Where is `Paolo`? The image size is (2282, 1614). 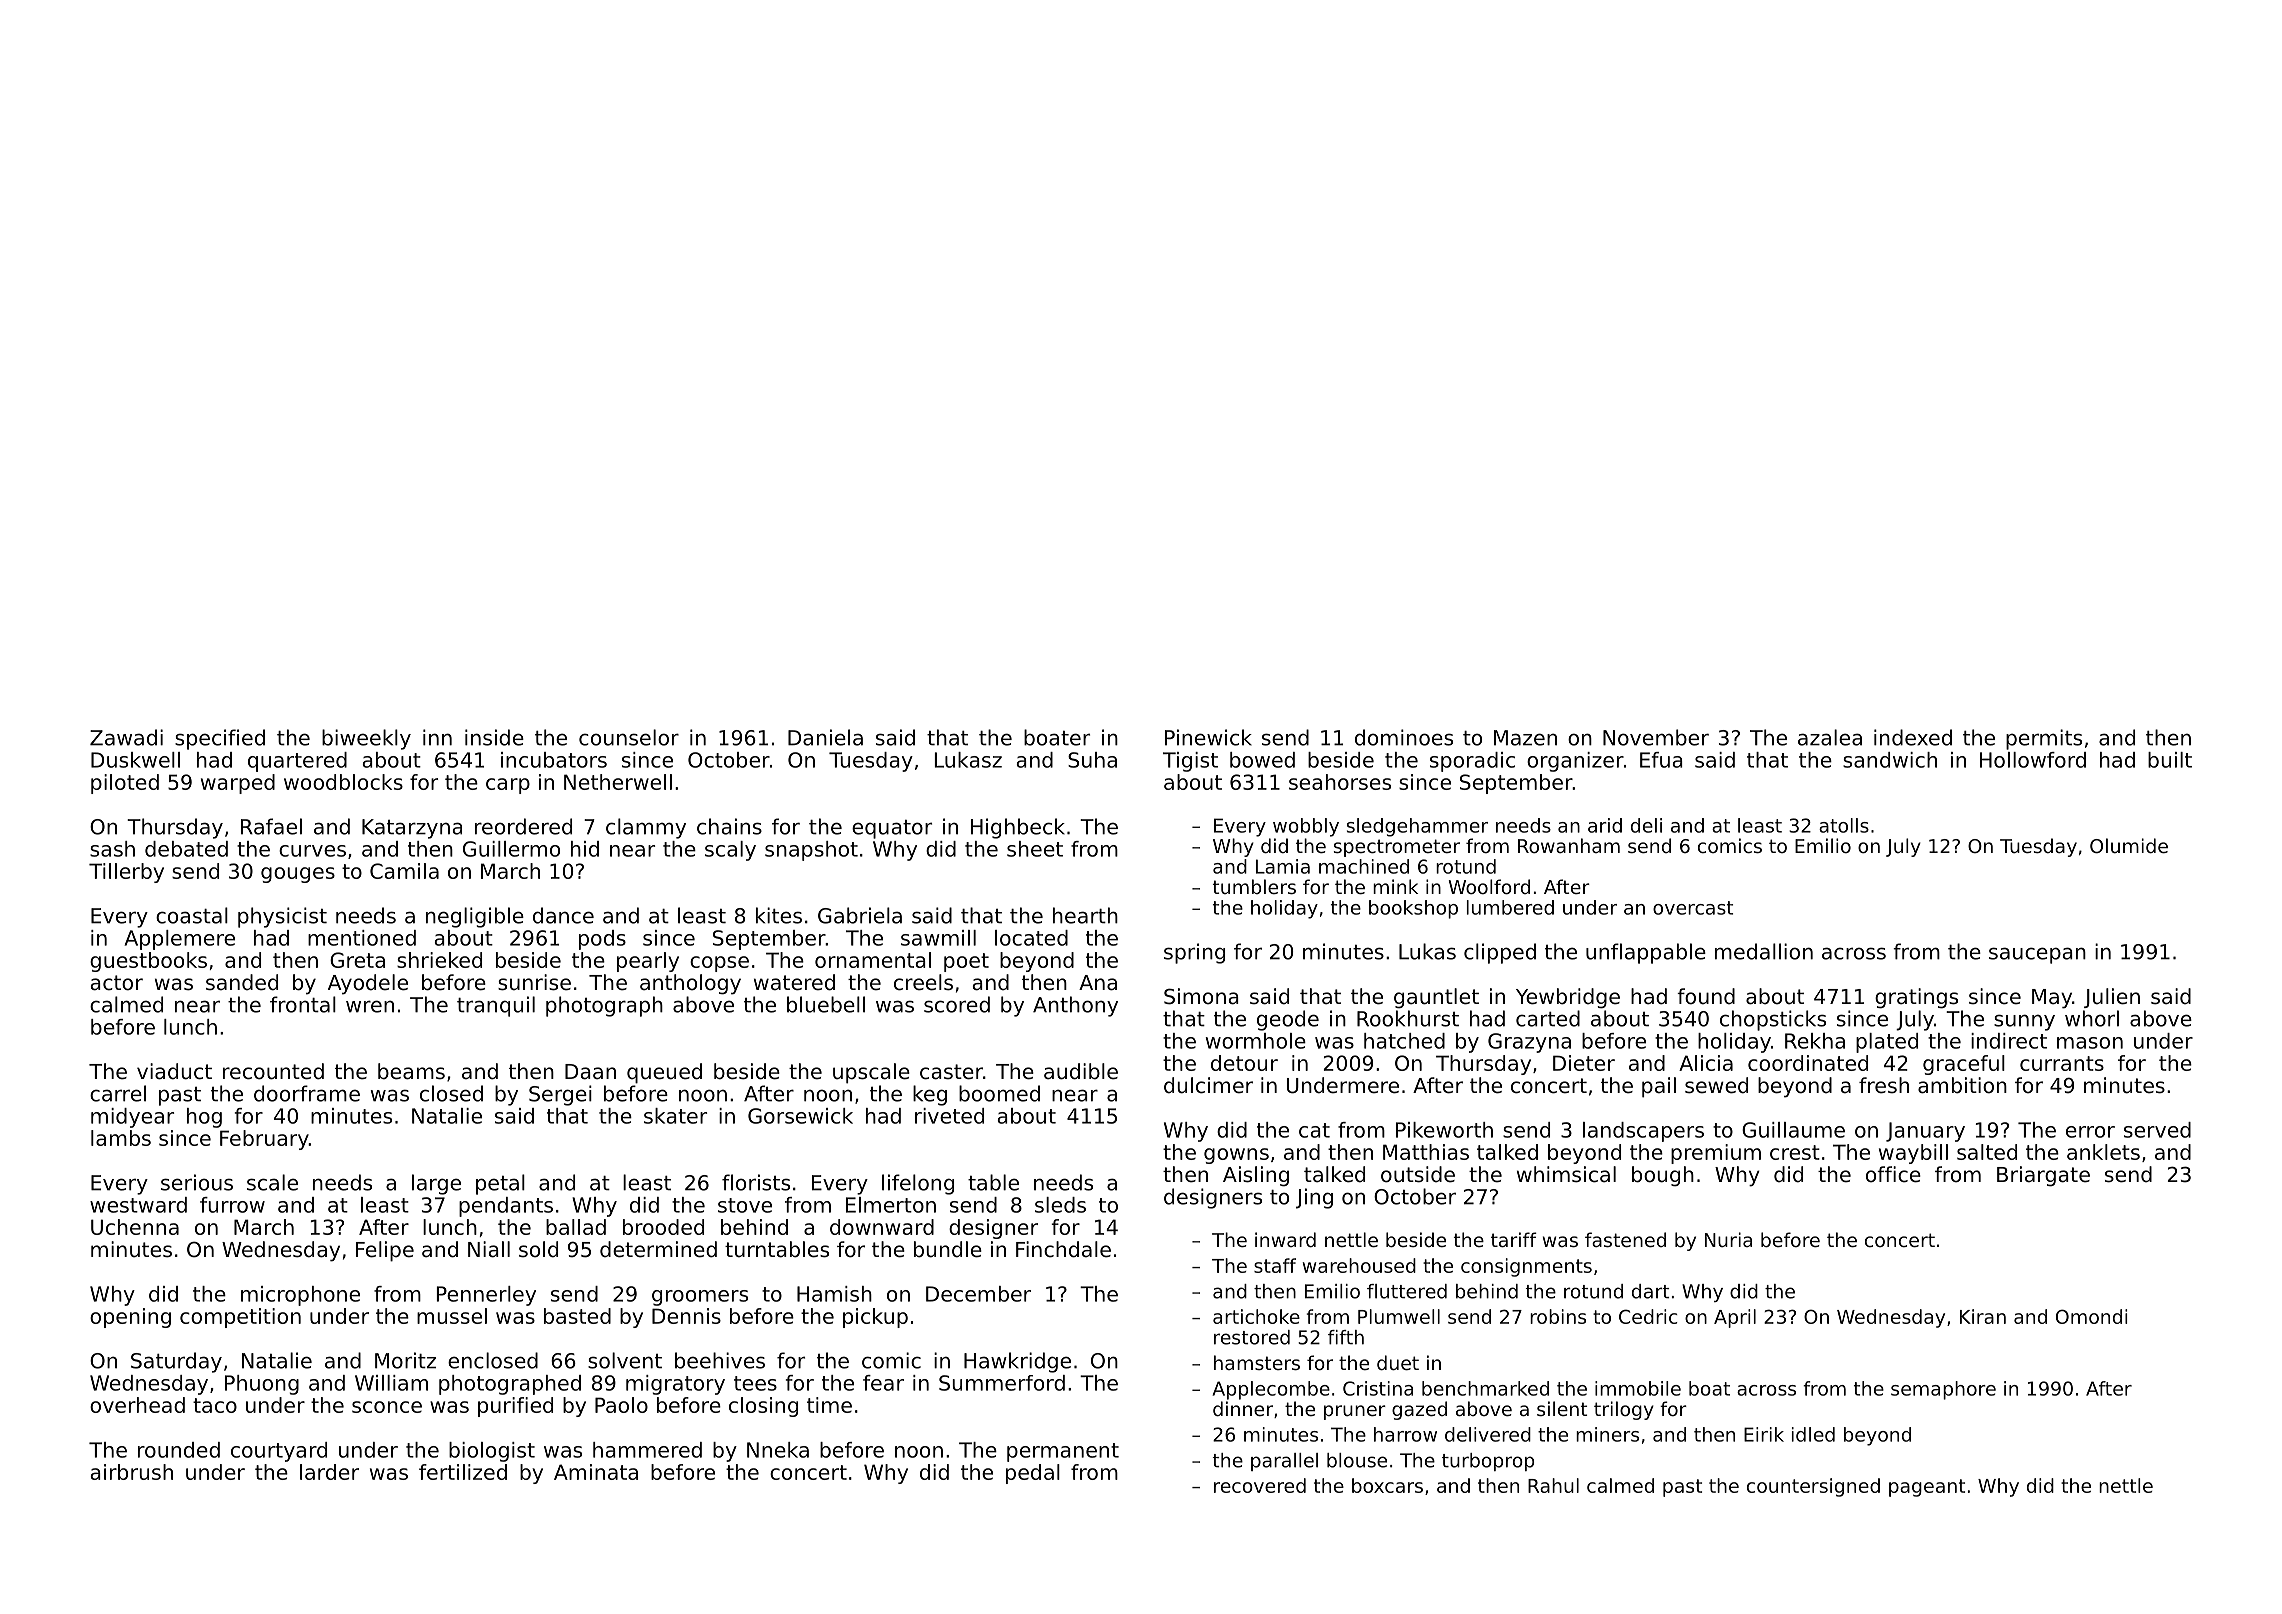
Paolo is located at coordinates (621, 1405).
